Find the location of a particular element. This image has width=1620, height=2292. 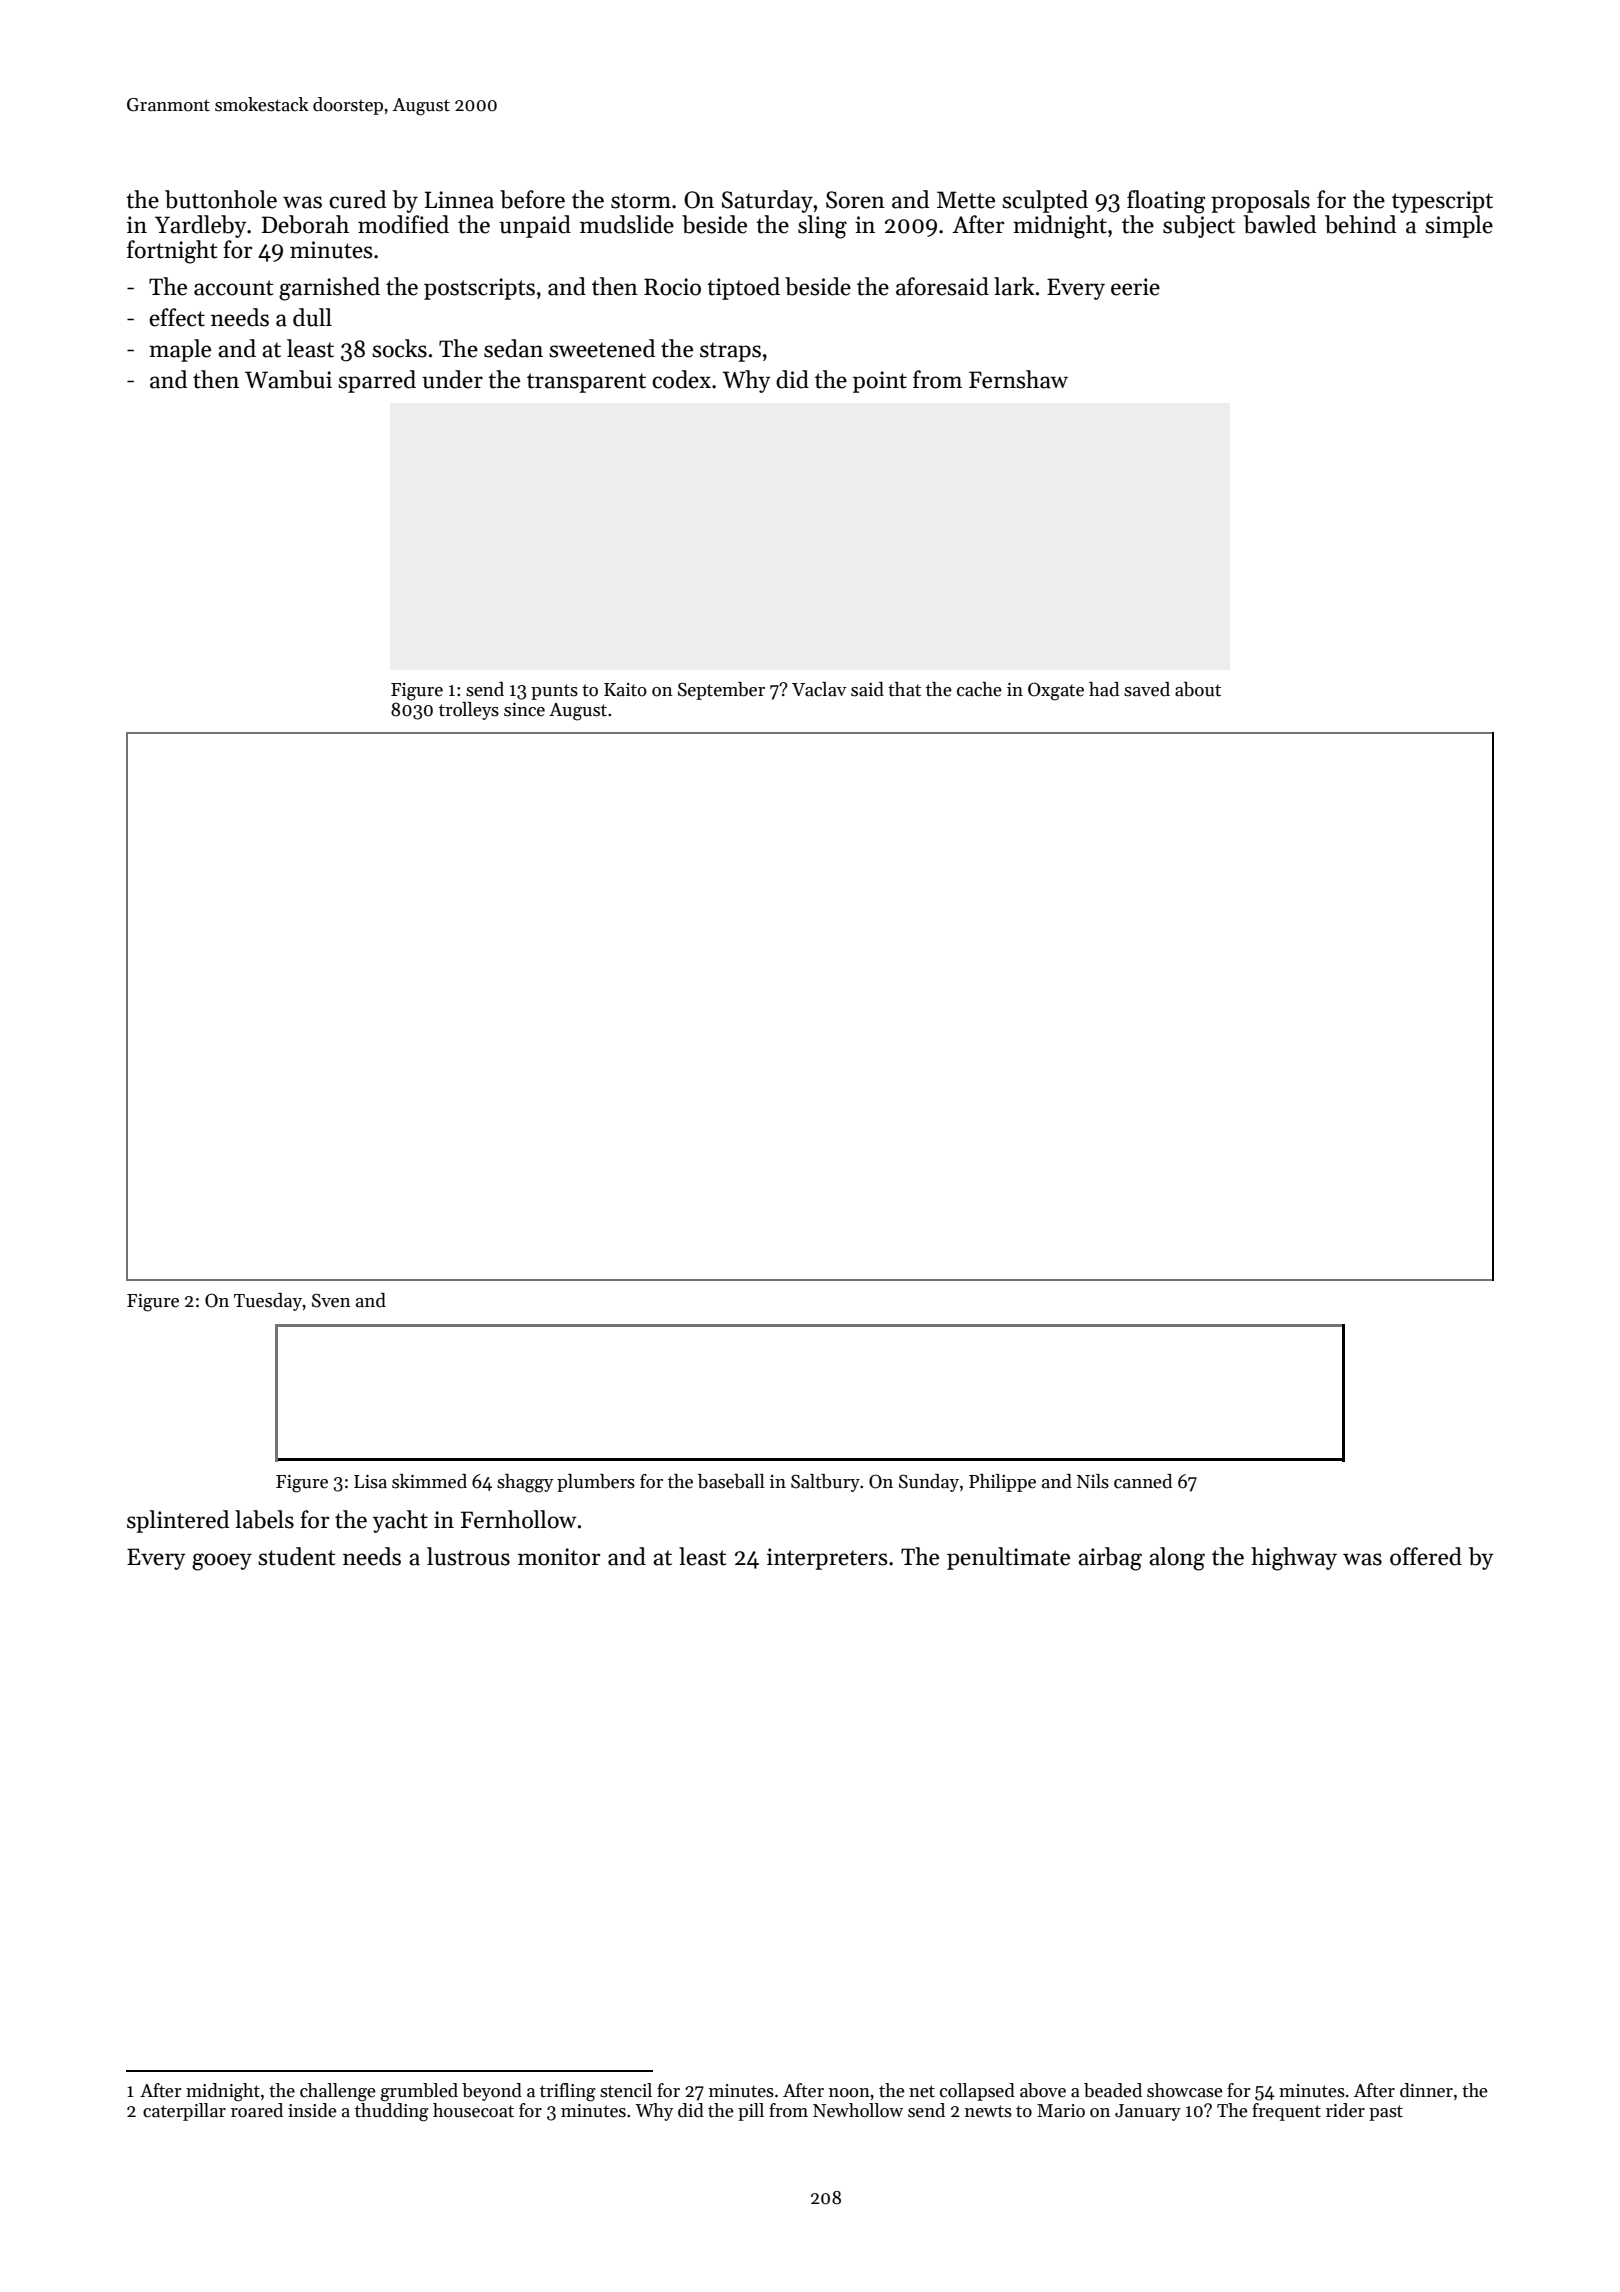

codex is located at coordinates (681, 379).
